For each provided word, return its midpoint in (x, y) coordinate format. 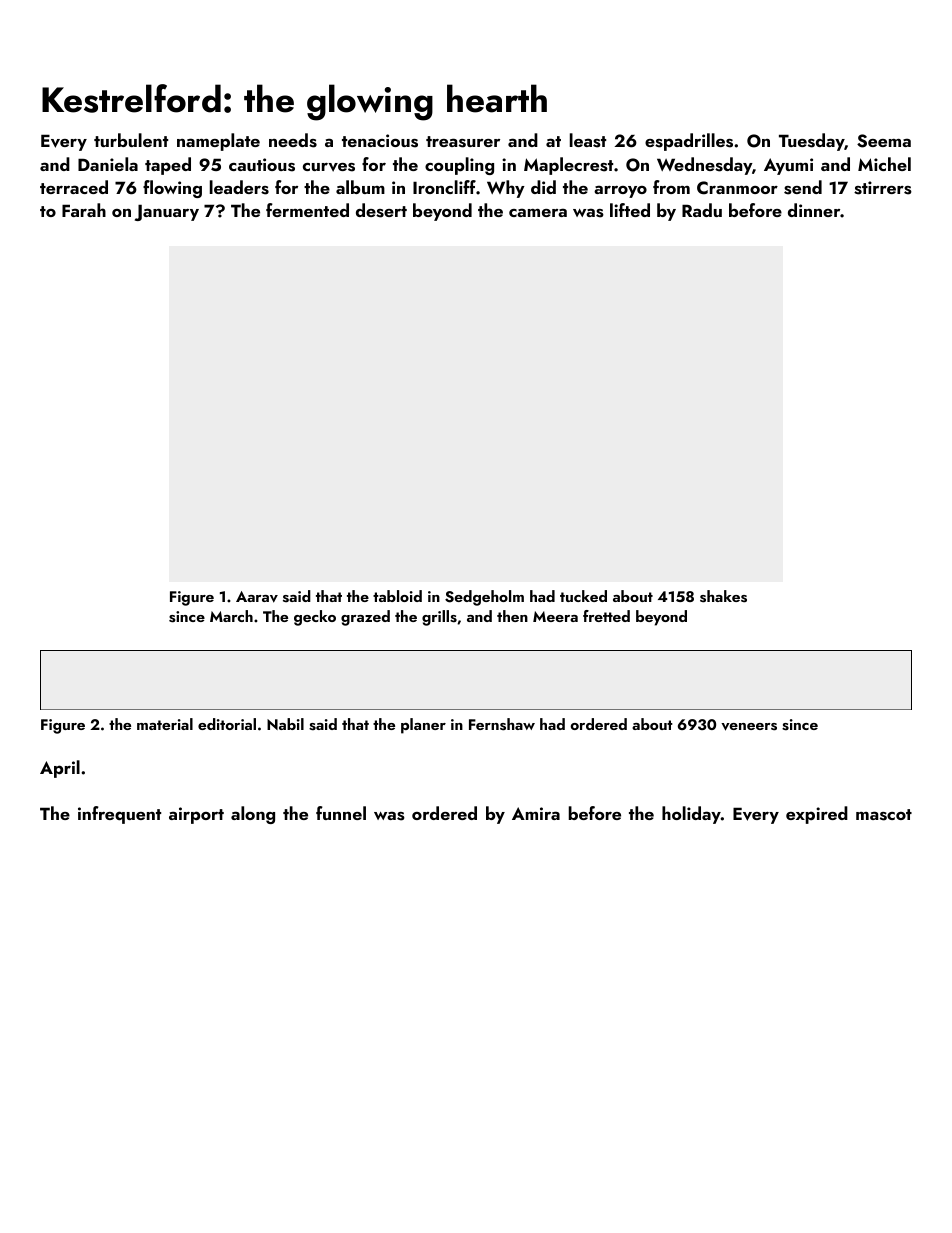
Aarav (257, 597)
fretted (606, 616)
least (588, 140)
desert (381, 210)
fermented (307, 210)
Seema (884, 141)
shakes (723, 596)
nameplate (218, 142)
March (231, 616)
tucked (583, 596)
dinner (814, 210)
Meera (555, 616)
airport (196, 815)
